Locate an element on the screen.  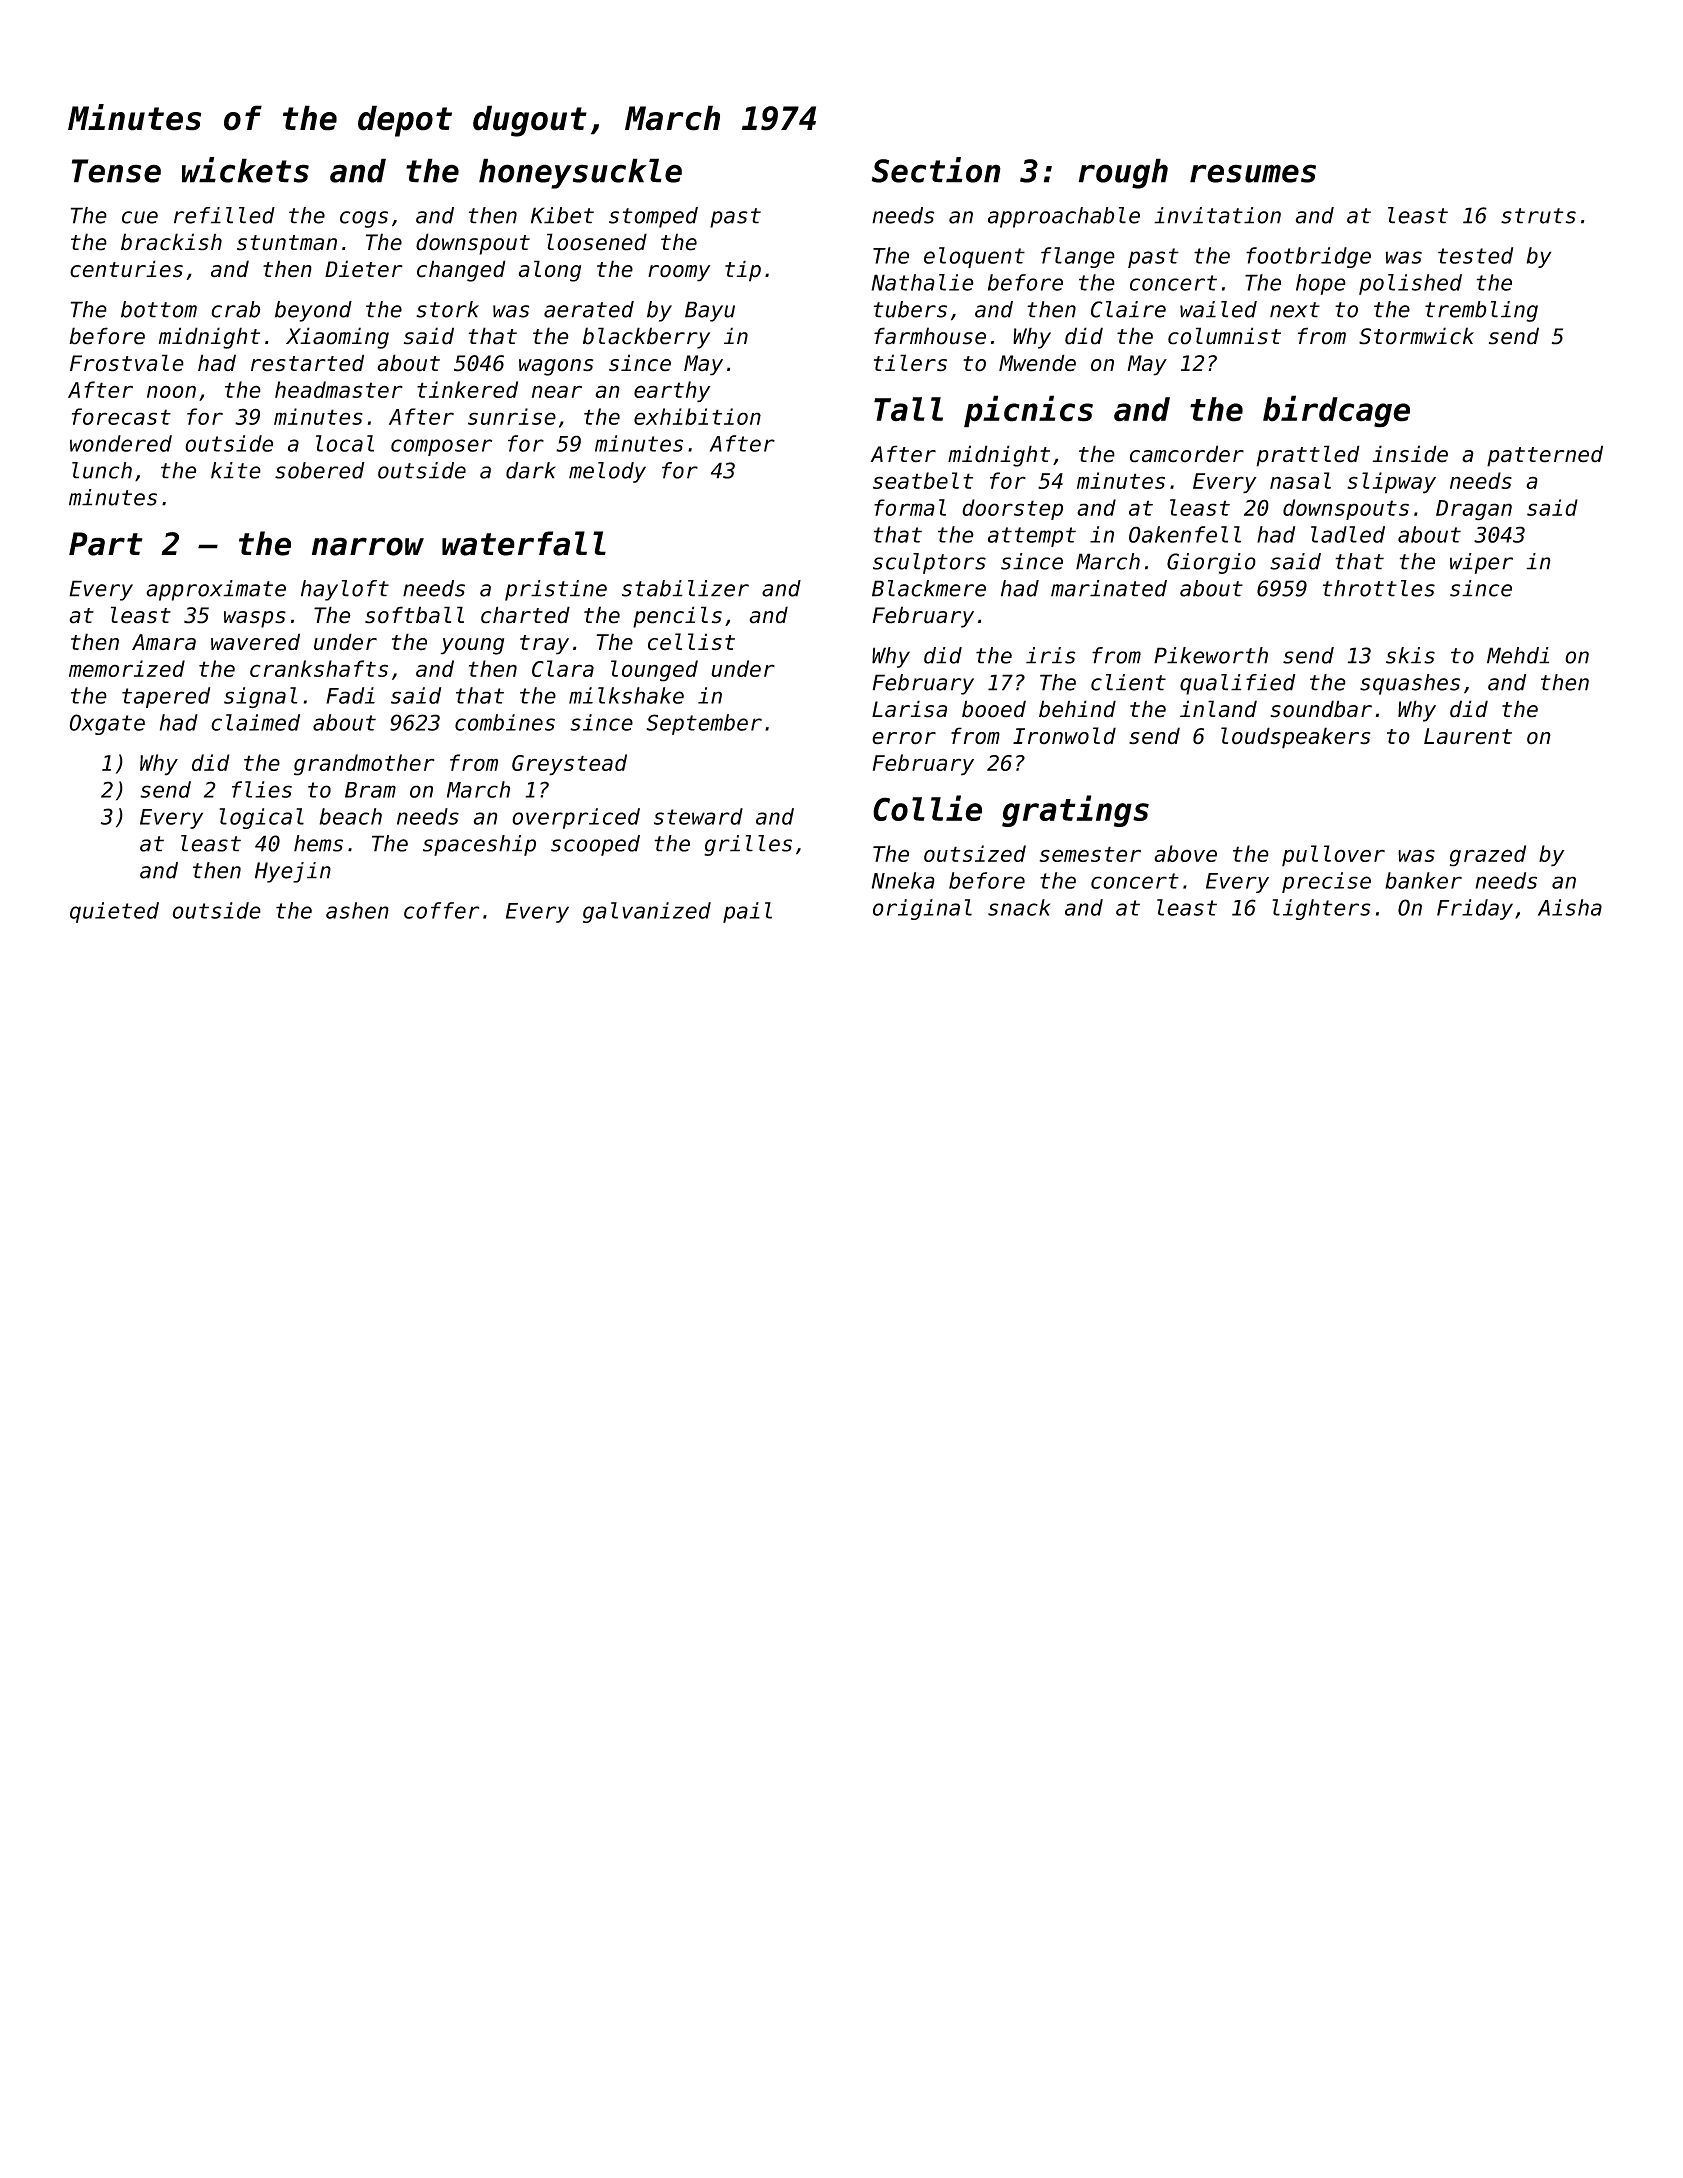
gratings is located at coordinates (1075, 811).
